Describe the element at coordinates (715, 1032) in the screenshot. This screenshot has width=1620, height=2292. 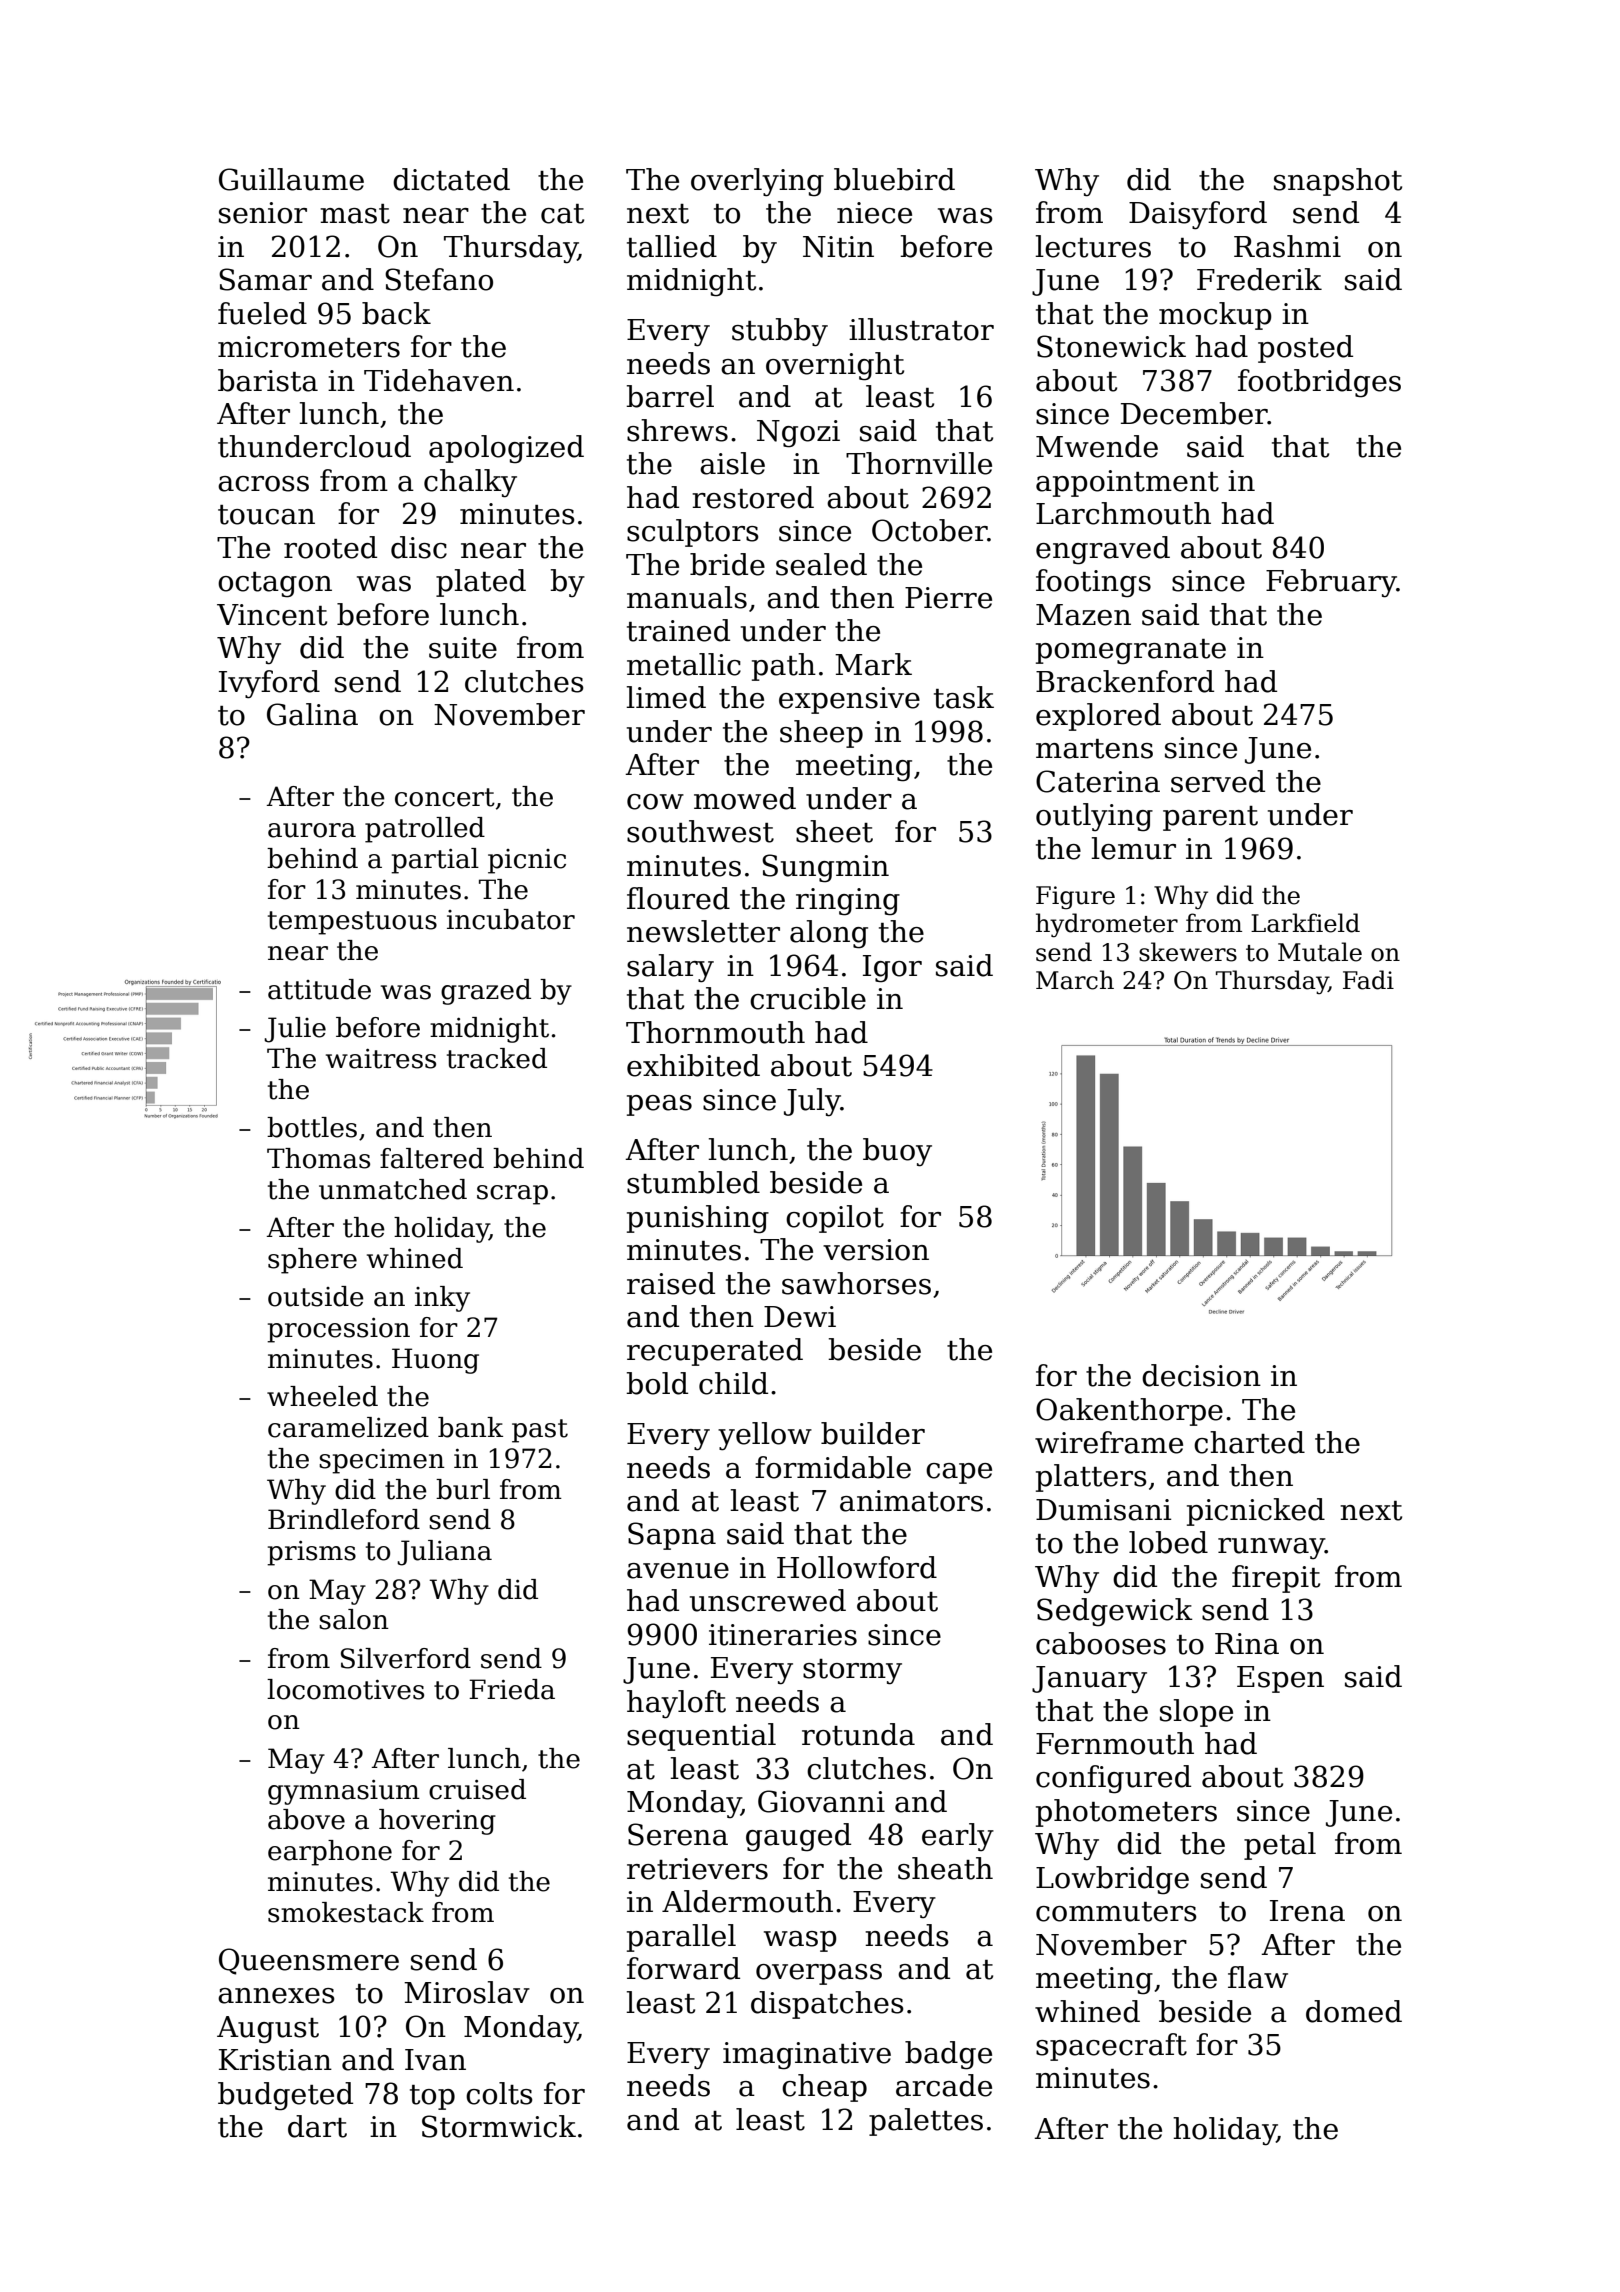
I see `Thornmouth` at that location.
